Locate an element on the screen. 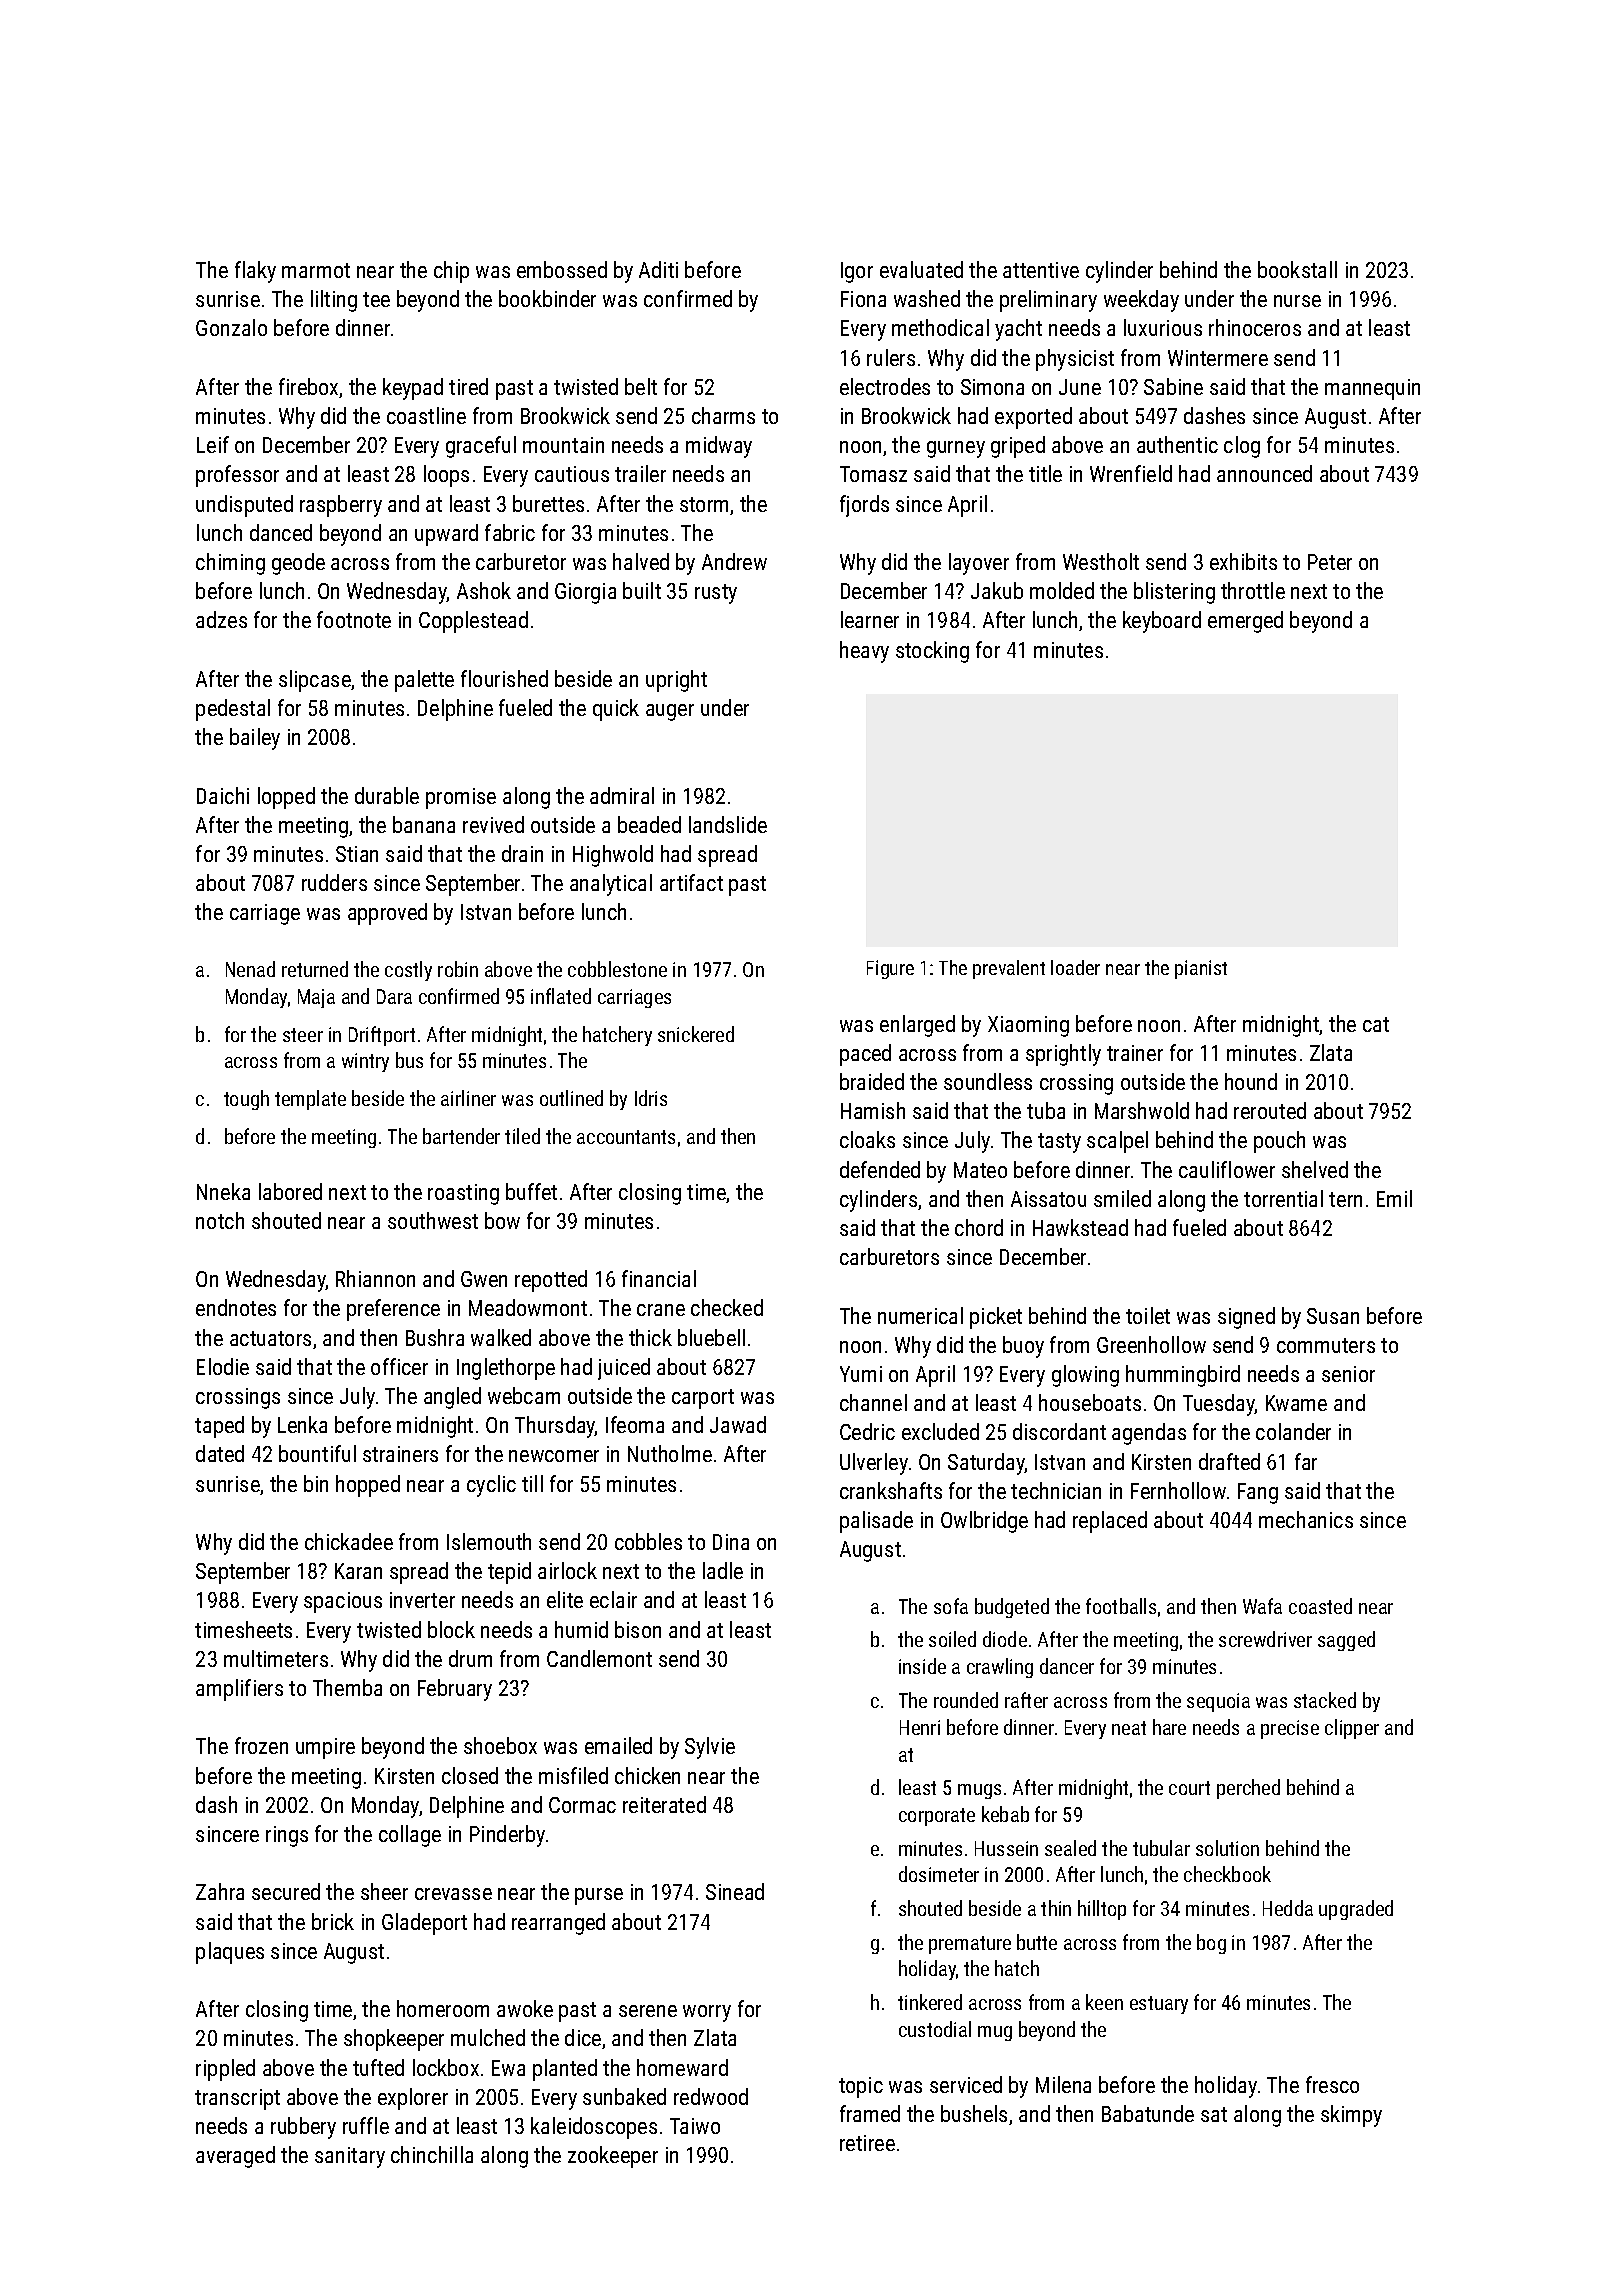 The image size is (1620, 2292). snickered is located at coordinates (696, 1034).
